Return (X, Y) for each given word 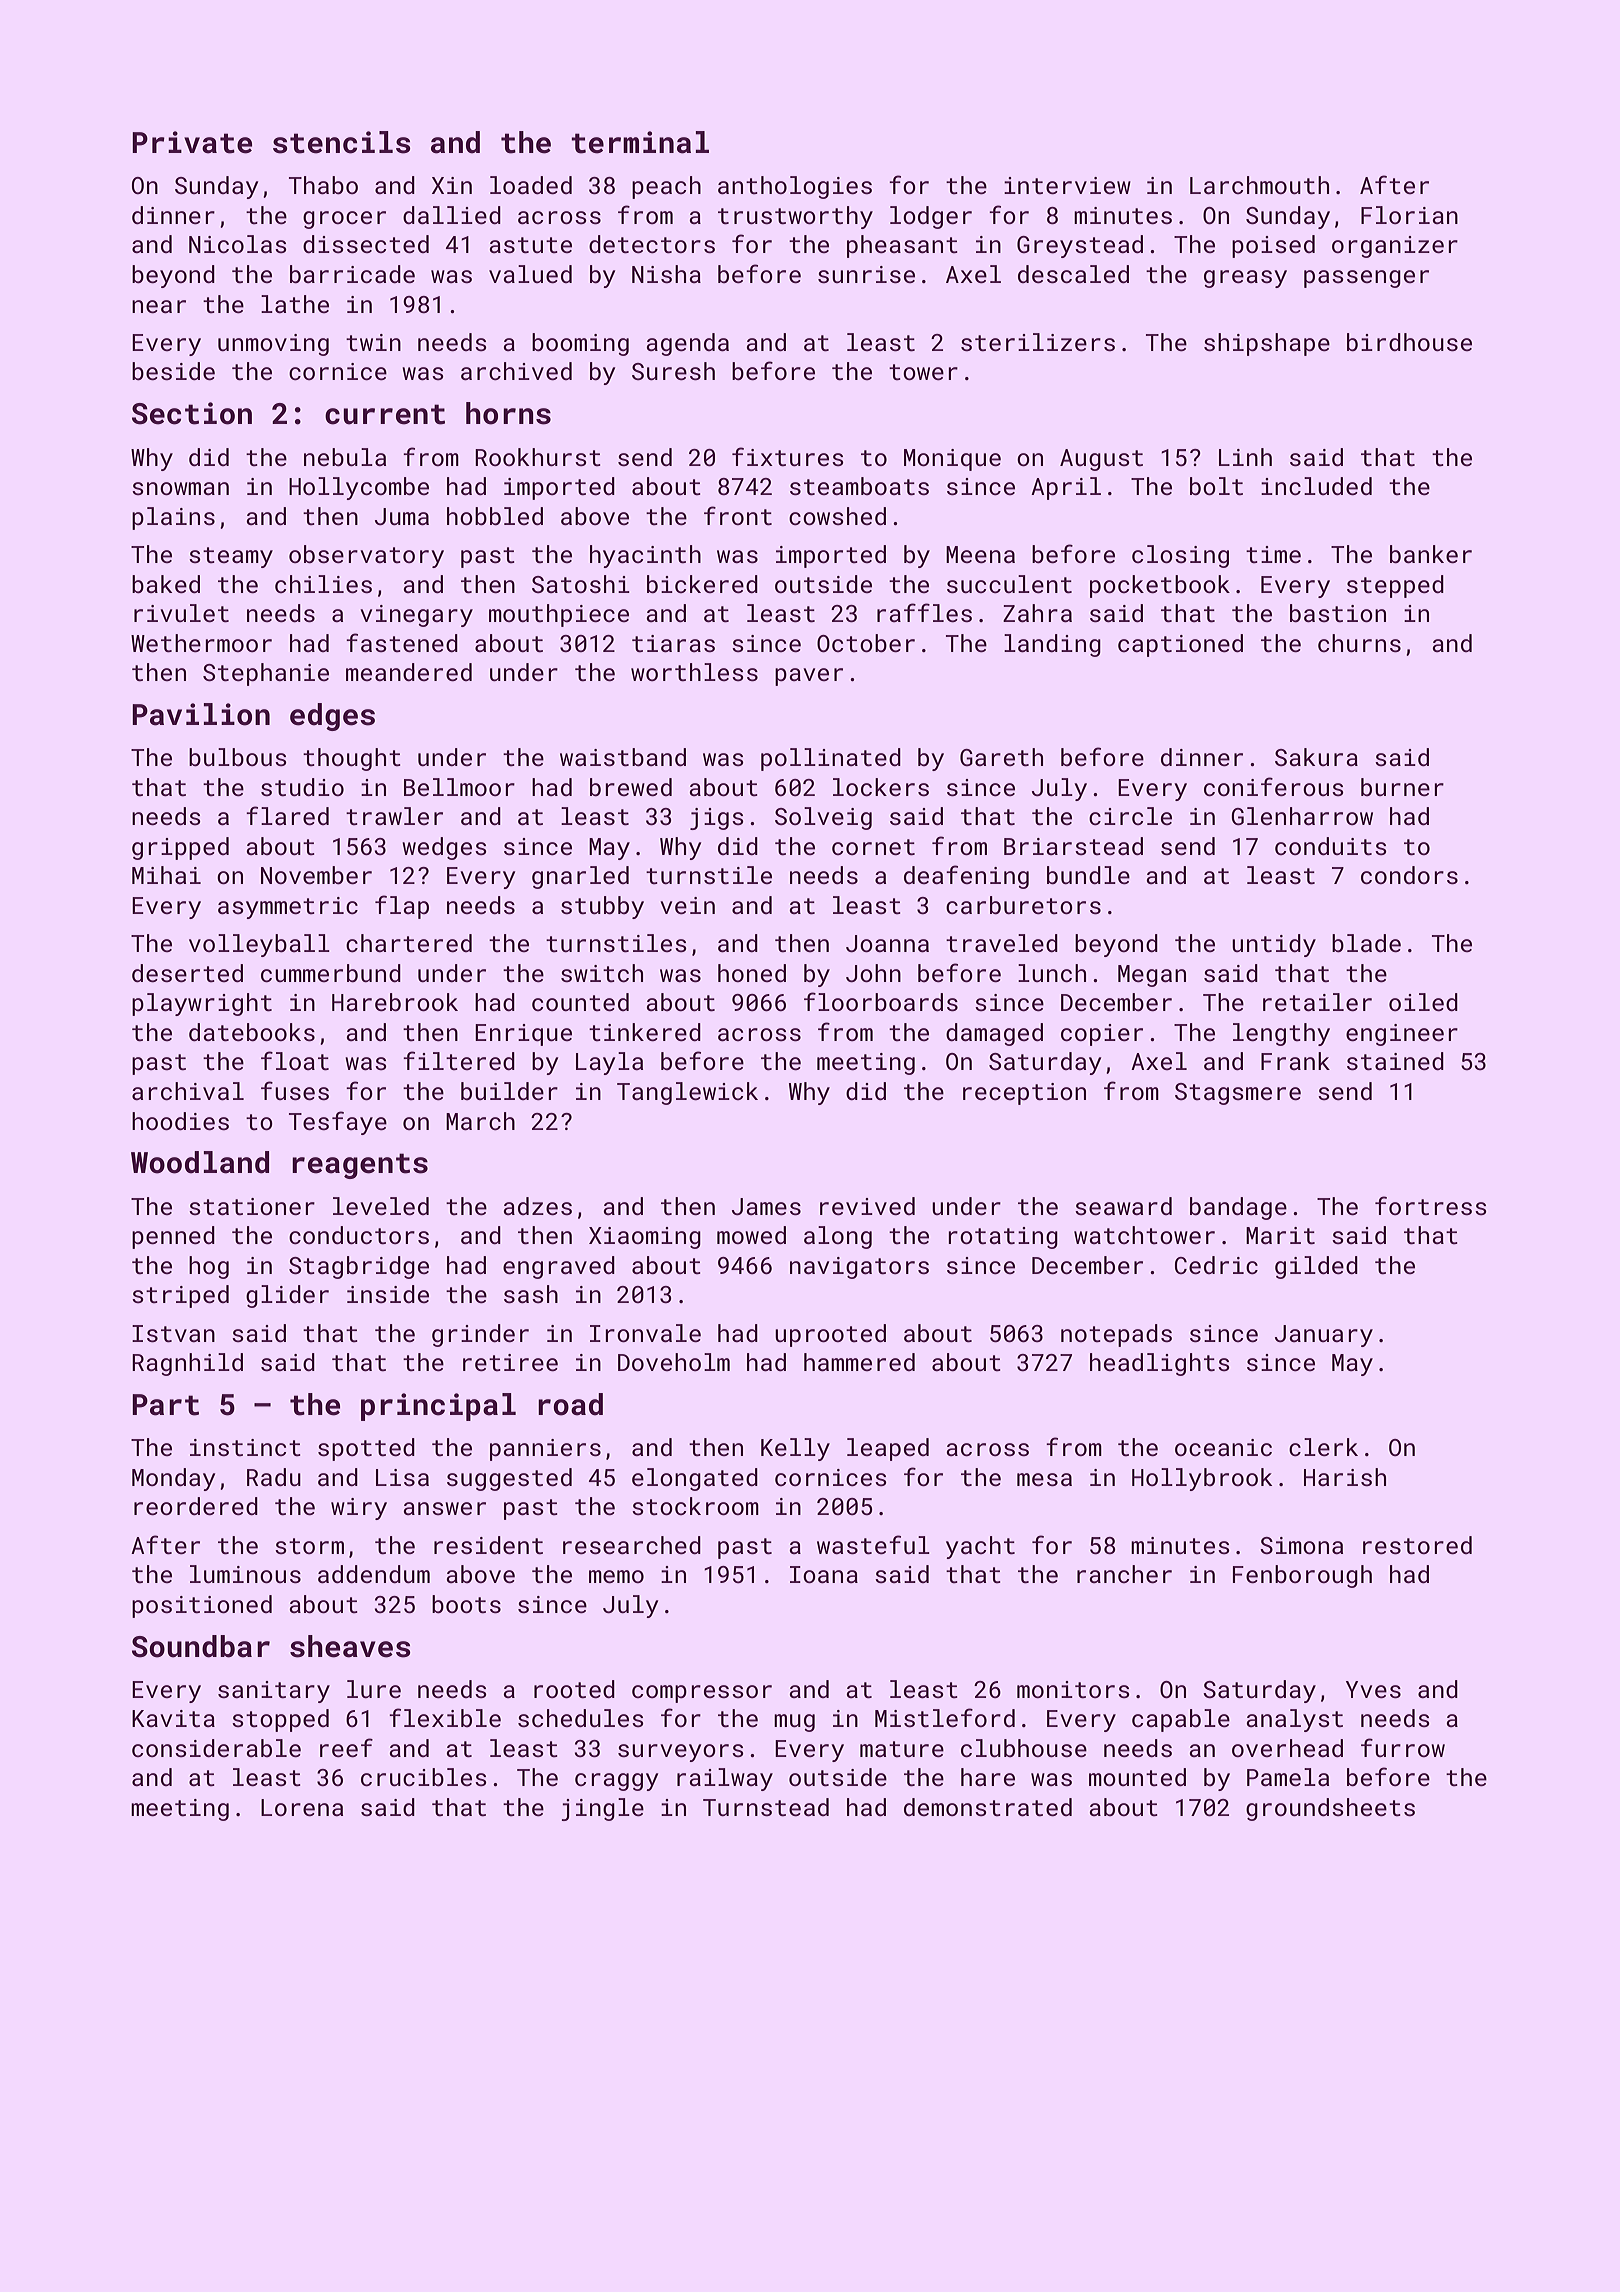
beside (173, 371)
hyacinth (645, 556)
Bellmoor (459, 787)
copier (1102, 1035)
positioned (202, 1606)
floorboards (881, 1001)
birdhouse (1409, 342)
